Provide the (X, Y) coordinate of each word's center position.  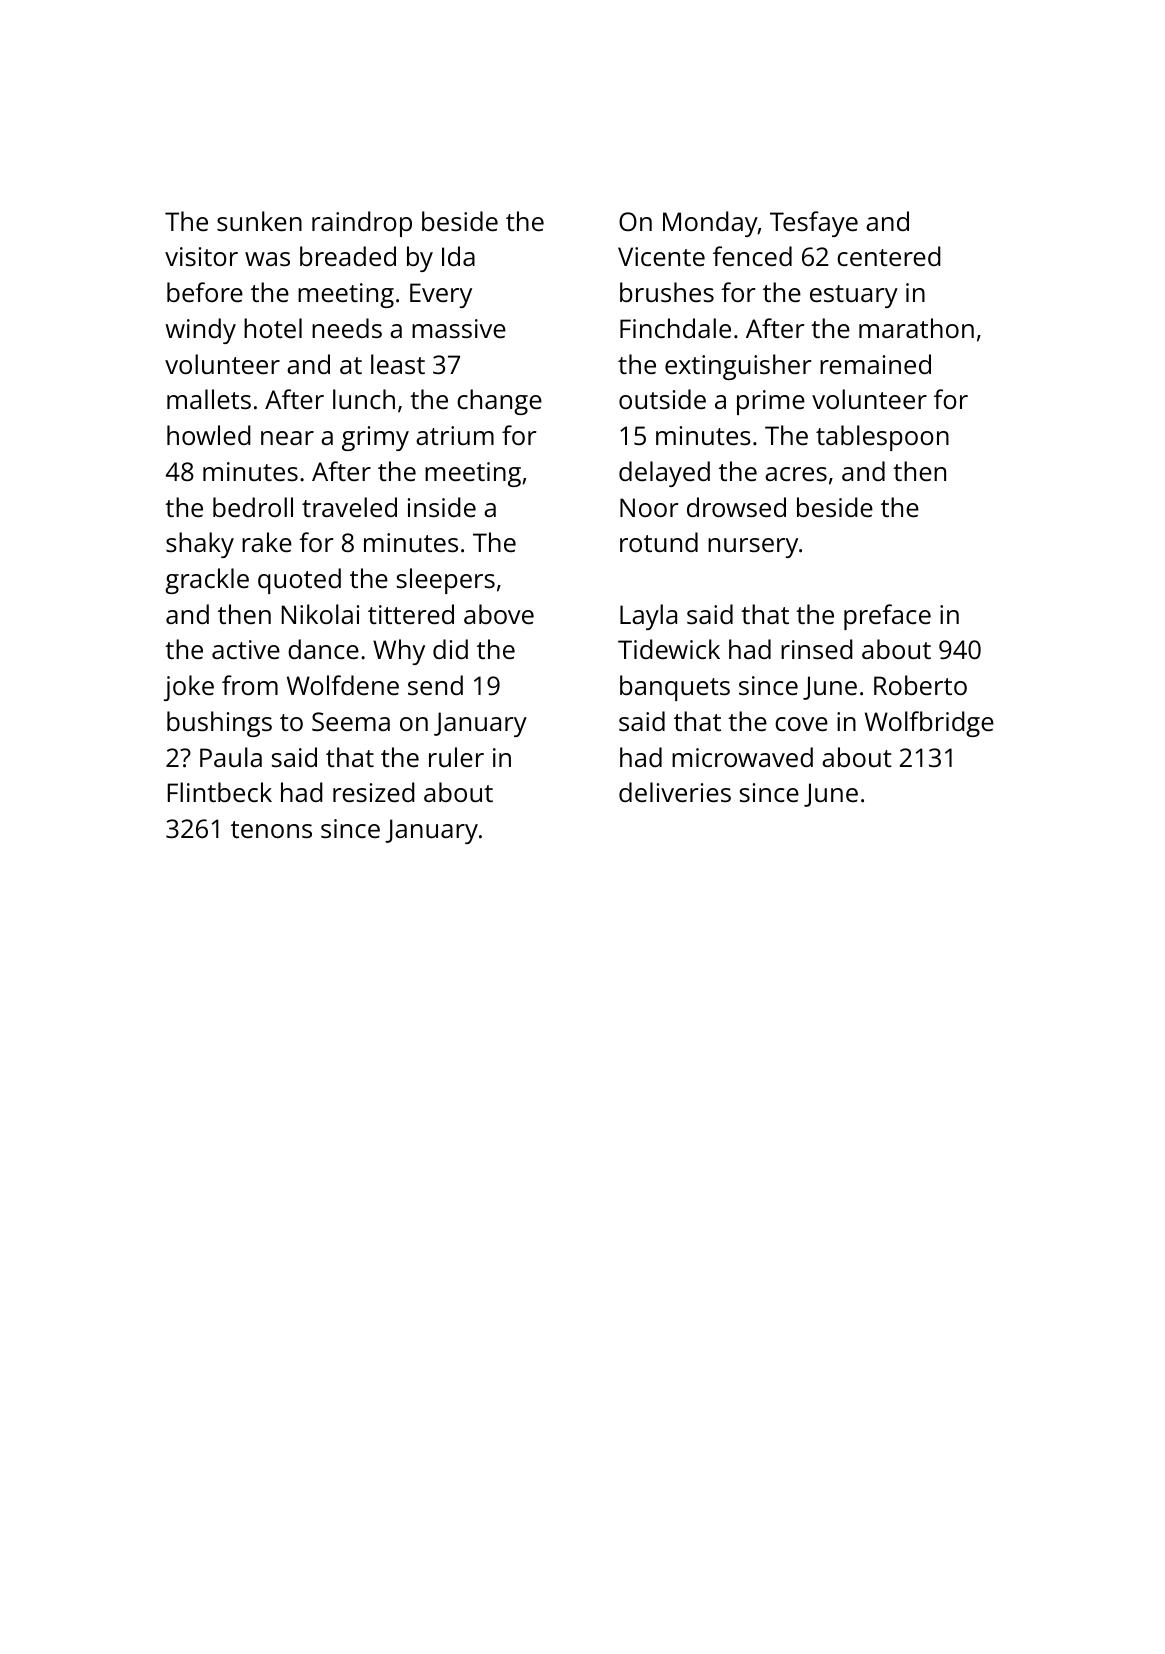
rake (267, 542)
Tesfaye (814, 224)
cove (801, 724)
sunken (259, 221)
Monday (710, 224)
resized (374, 792)
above (499, 614)
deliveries (675, 792)
